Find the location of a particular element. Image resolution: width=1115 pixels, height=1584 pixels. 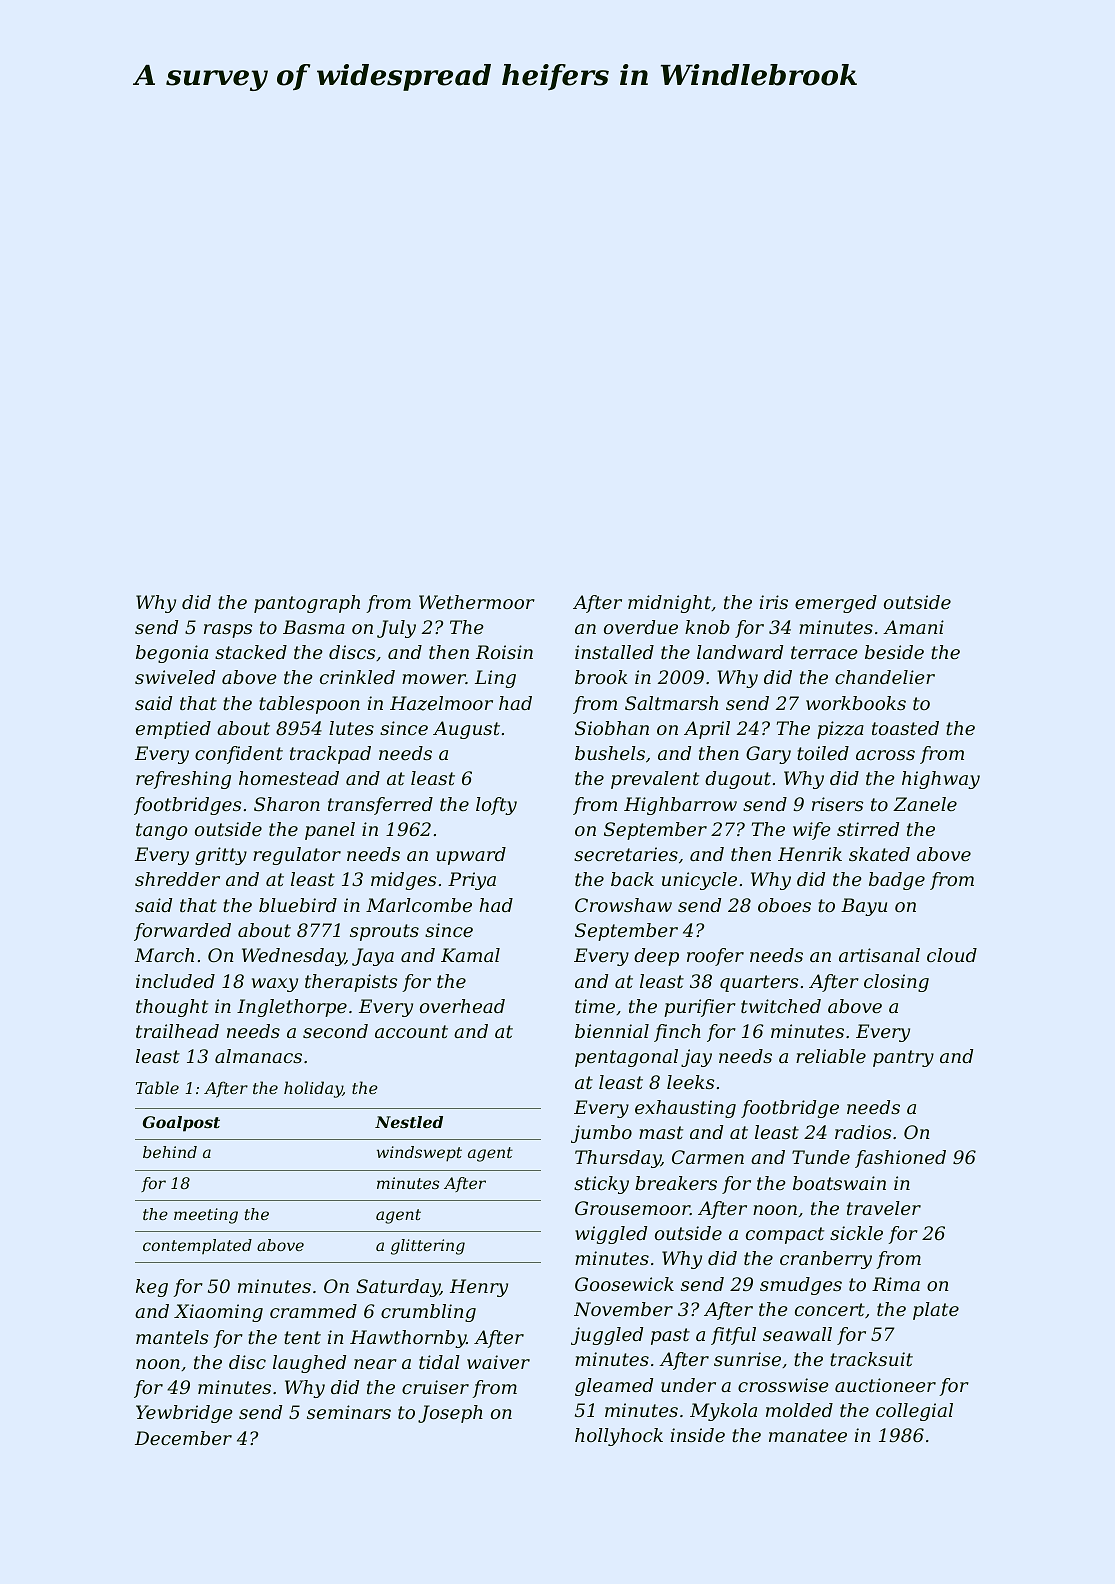

midnight is located at coordinates (669, 604).
